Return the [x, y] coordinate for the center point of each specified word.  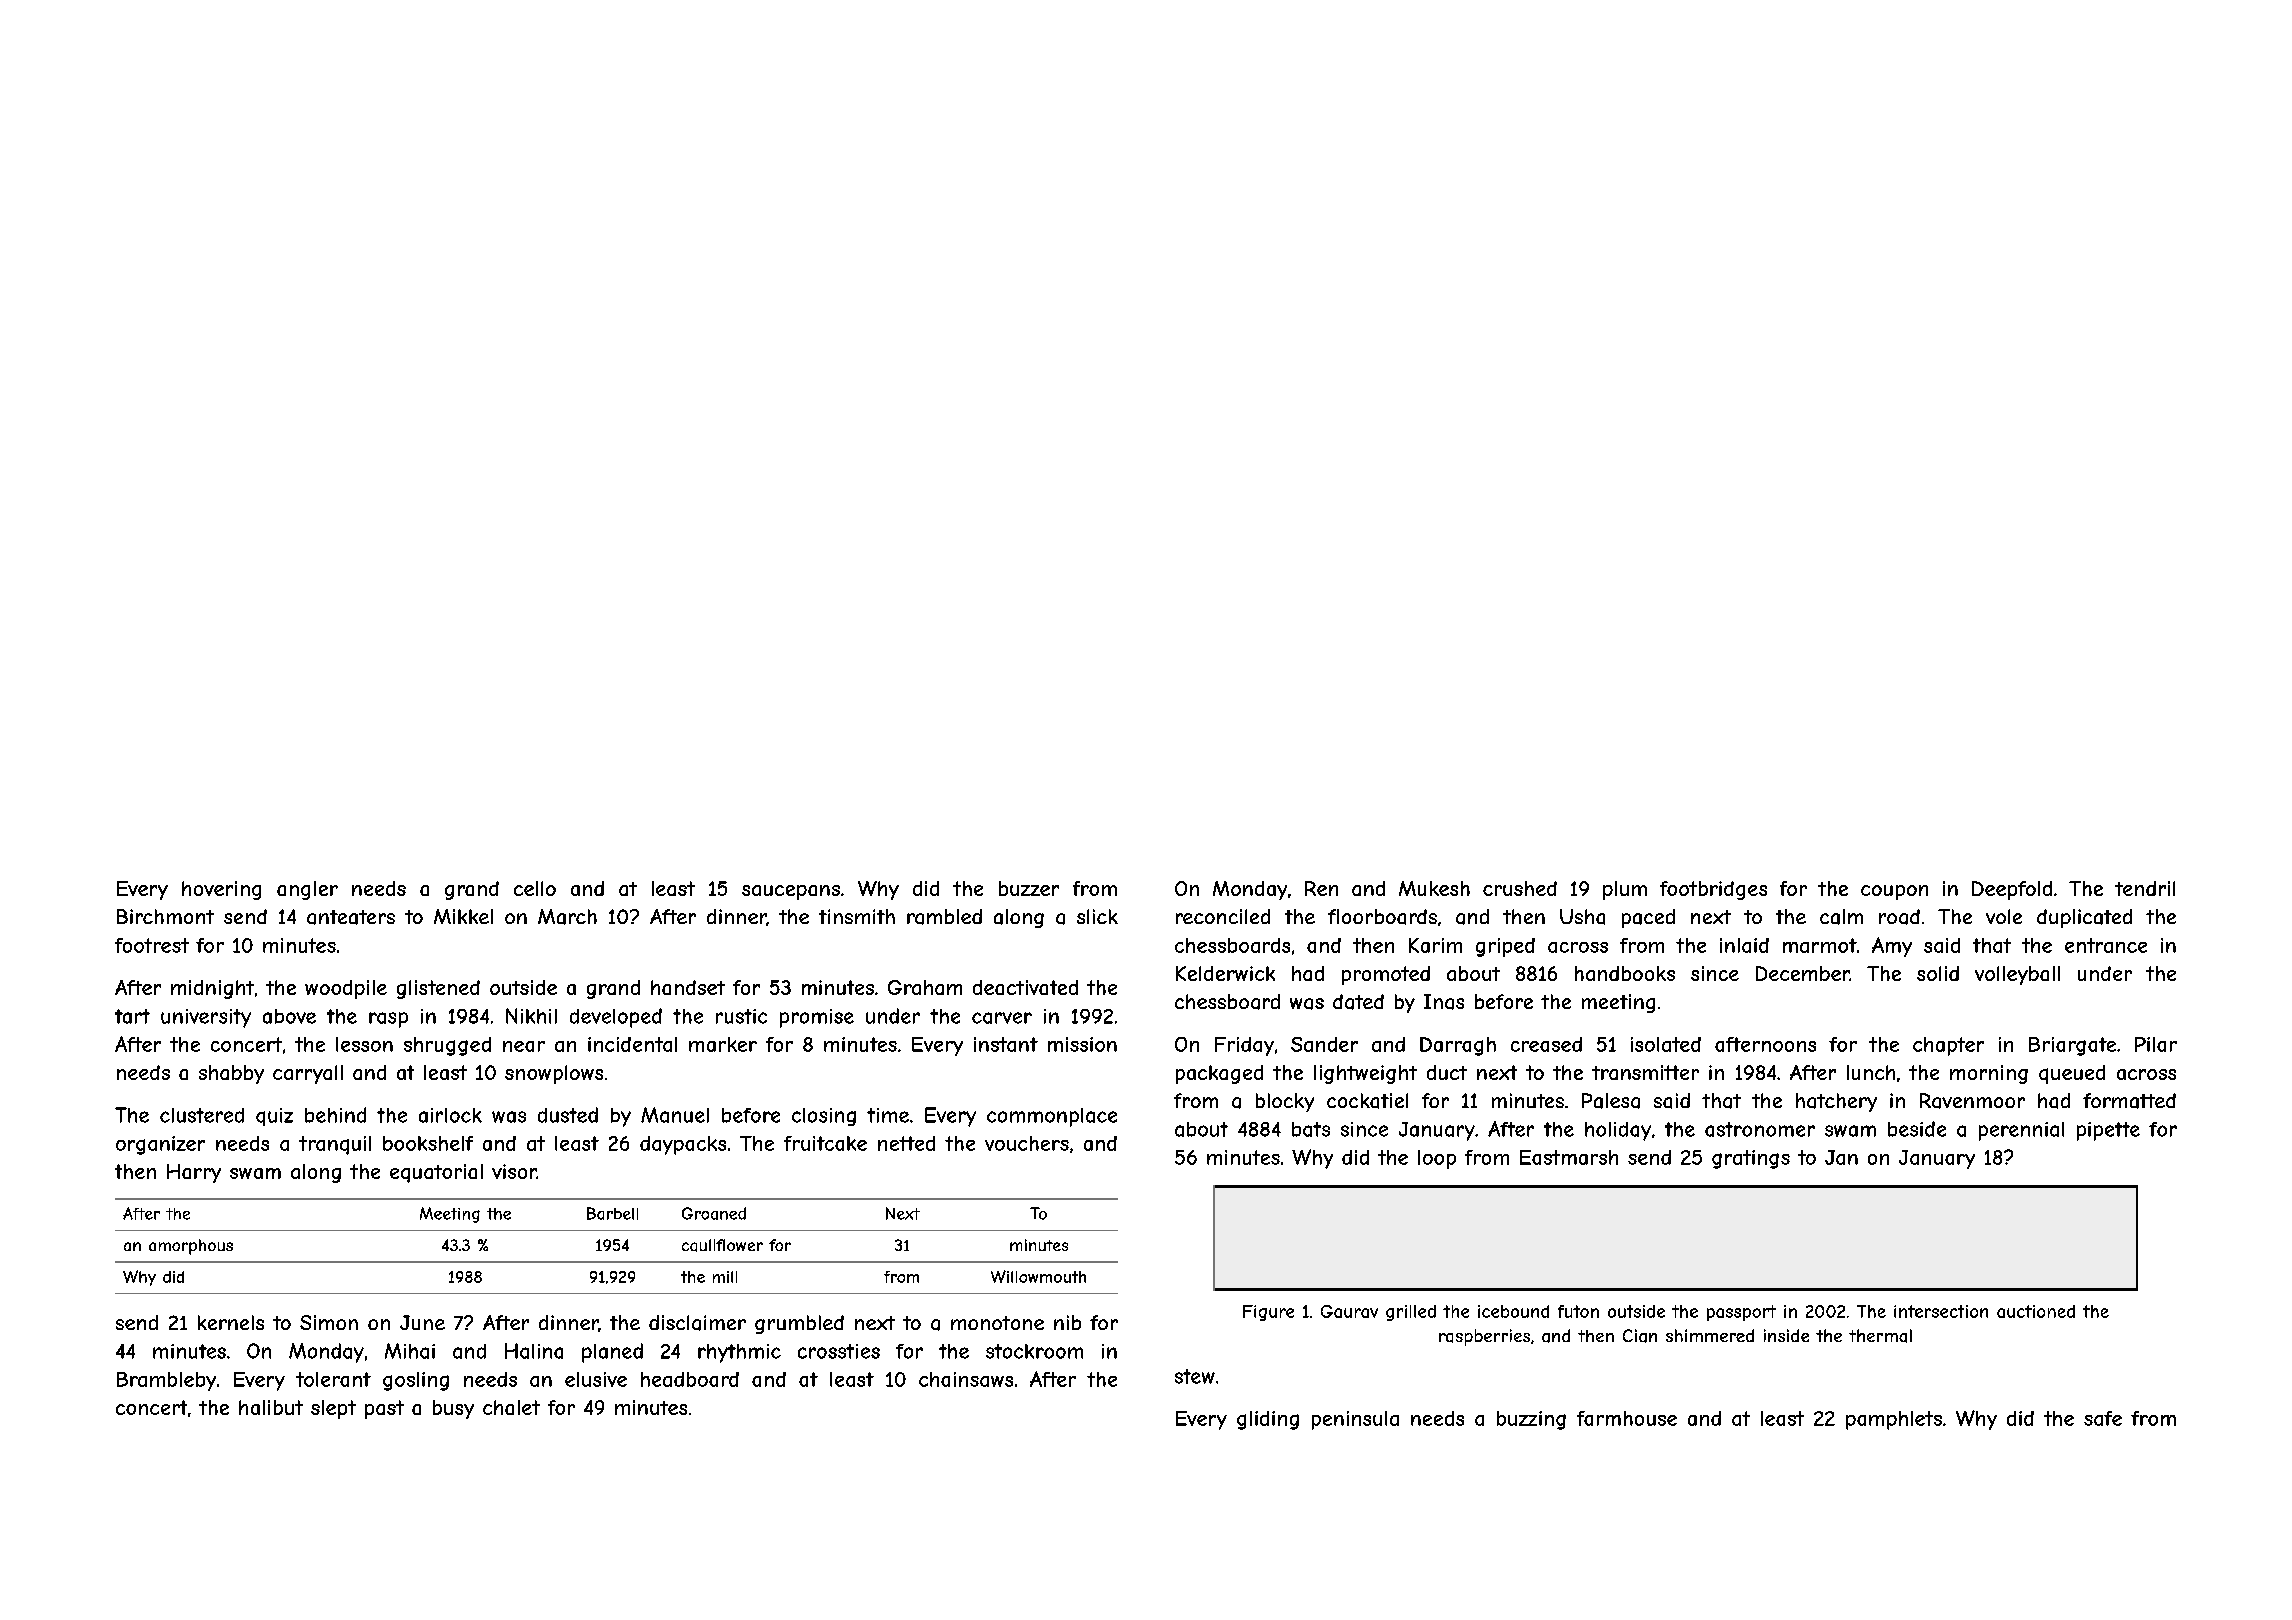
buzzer [1029, 888]
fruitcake [825, 1143]
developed [616, 1018]
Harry [194, 1173]
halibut [271, 1407]
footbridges [1713, 890]
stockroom [1034, 1351]
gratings [1751, 1159]
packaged [1219, 1074]
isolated [1666, 1044]
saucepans [791, 892]
